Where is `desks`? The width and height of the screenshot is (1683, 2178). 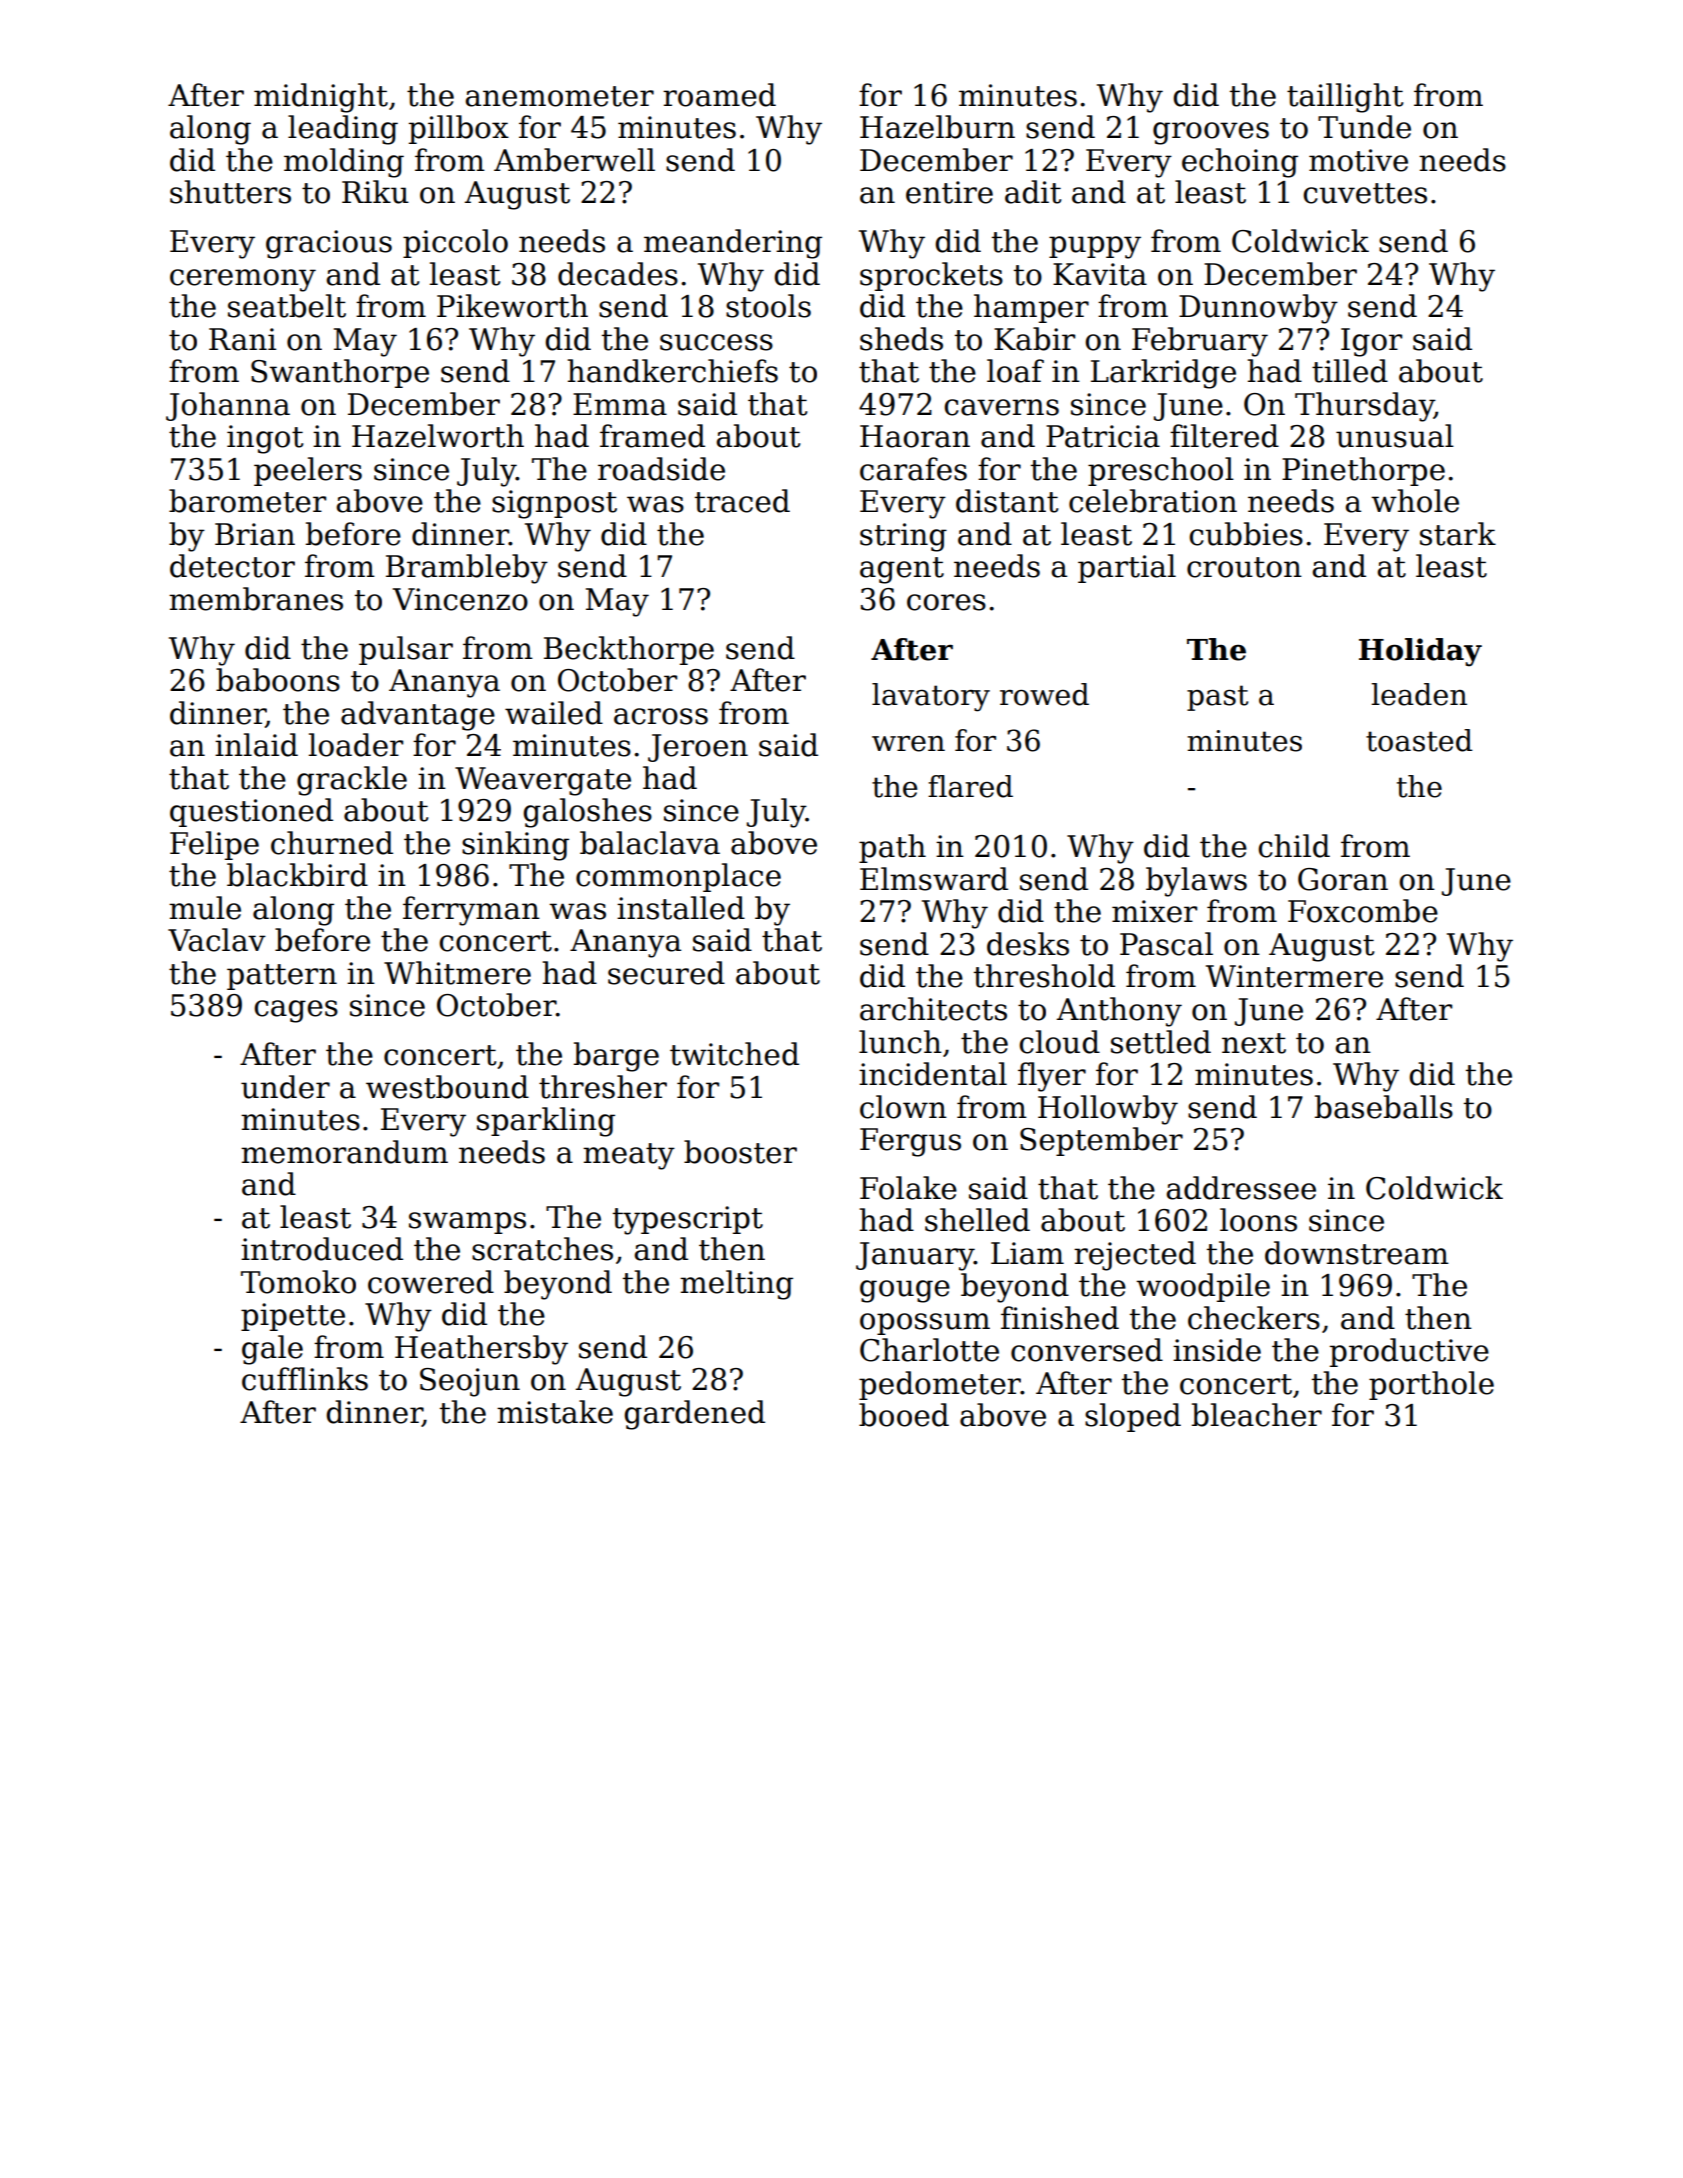
desks is located at coordinates (1028, 944).
